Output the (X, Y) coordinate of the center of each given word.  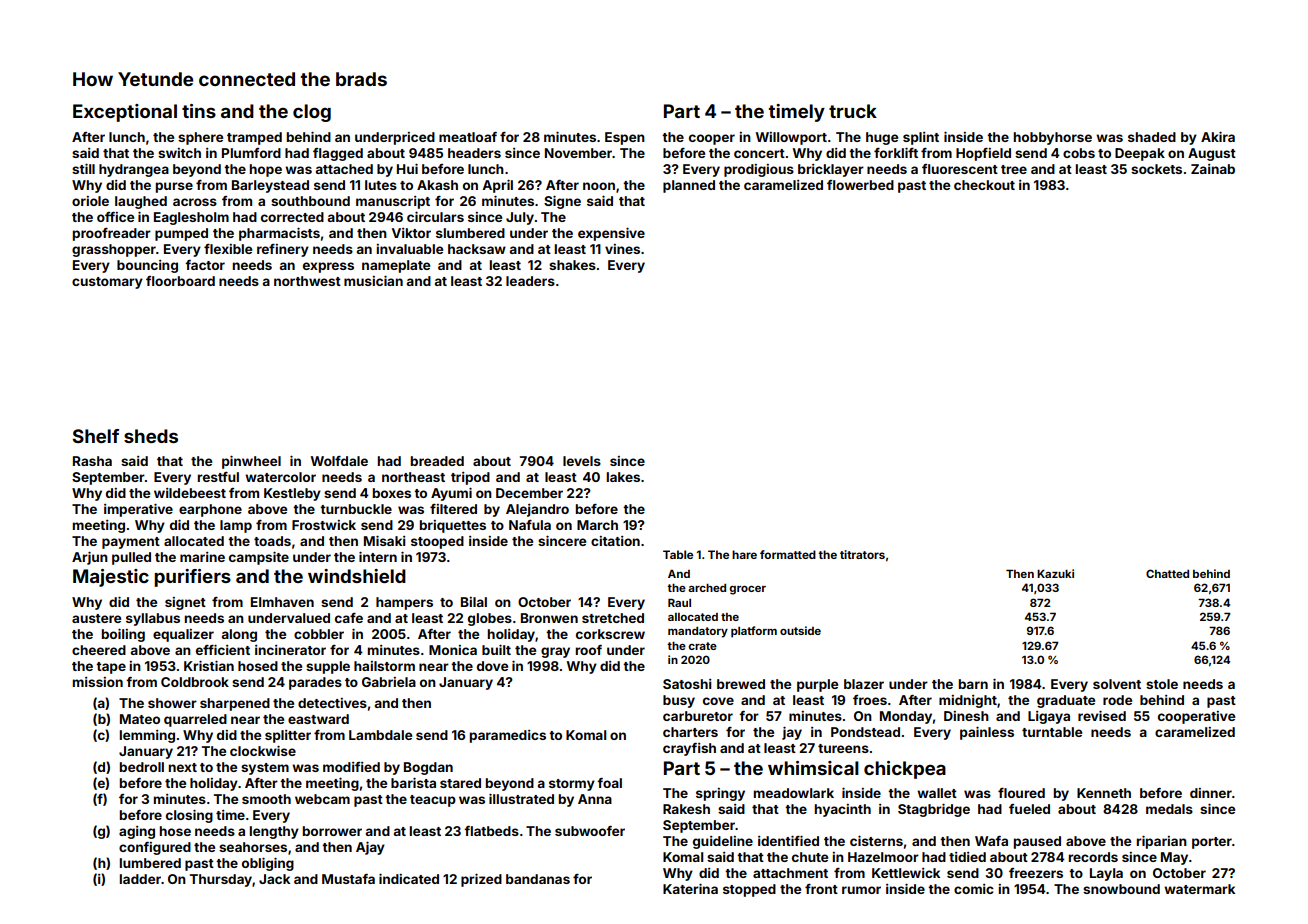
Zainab (1213, 169)
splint (921, 138)
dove (492, 666)
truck (853, 111)
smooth (266, 799)
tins (199, 111)
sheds (151, 436)
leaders (530, 281)
